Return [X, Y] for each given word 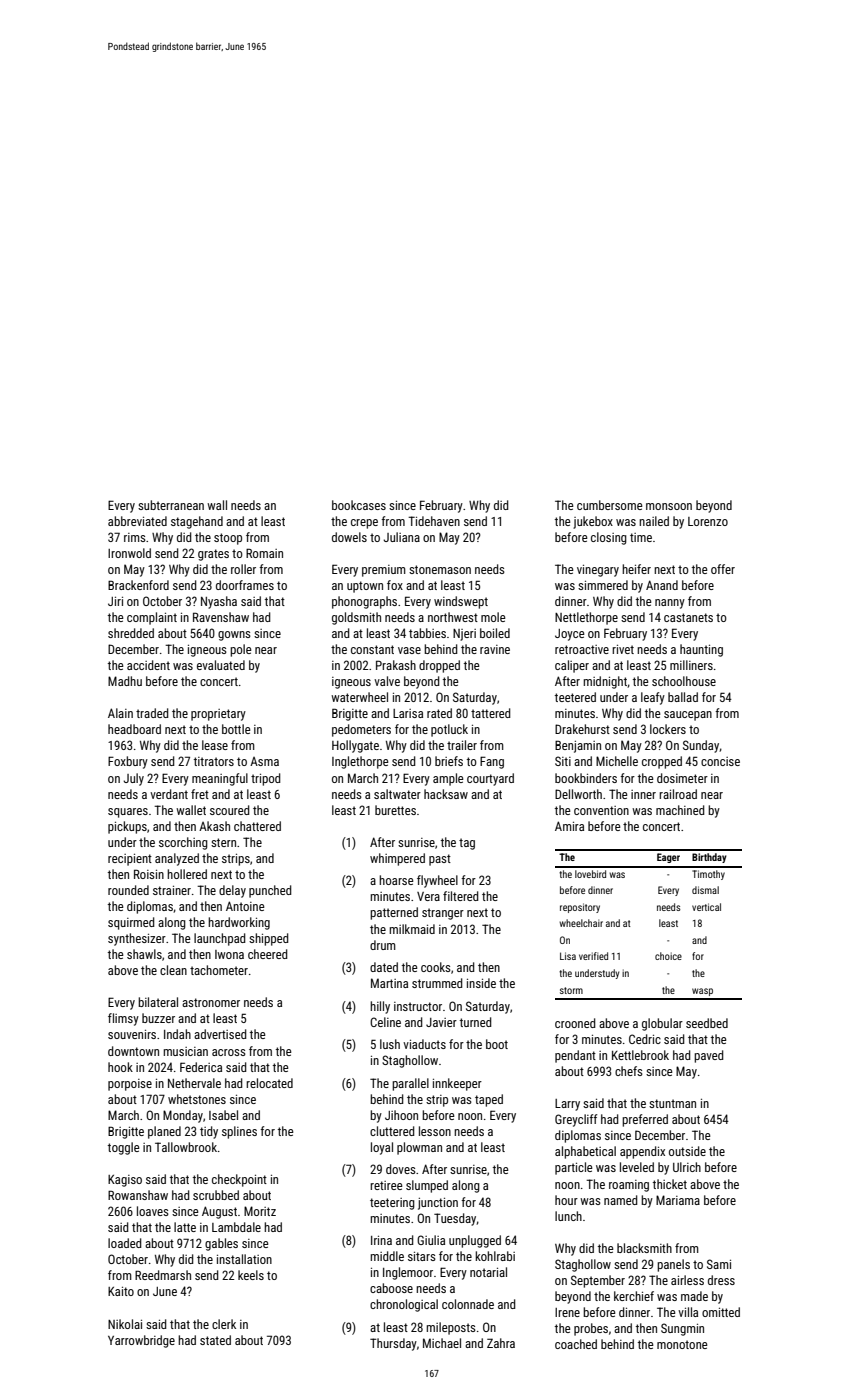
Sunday [701, 746]
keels [251, 1275]
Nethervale [194, 1083]
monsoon [669, 506]
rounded [128, 890]
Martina [389, 983]
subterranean [171, 505]
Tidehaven [434, 521]
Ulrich [687, 1167]
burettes [395, 810]
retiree [386, 1185]
